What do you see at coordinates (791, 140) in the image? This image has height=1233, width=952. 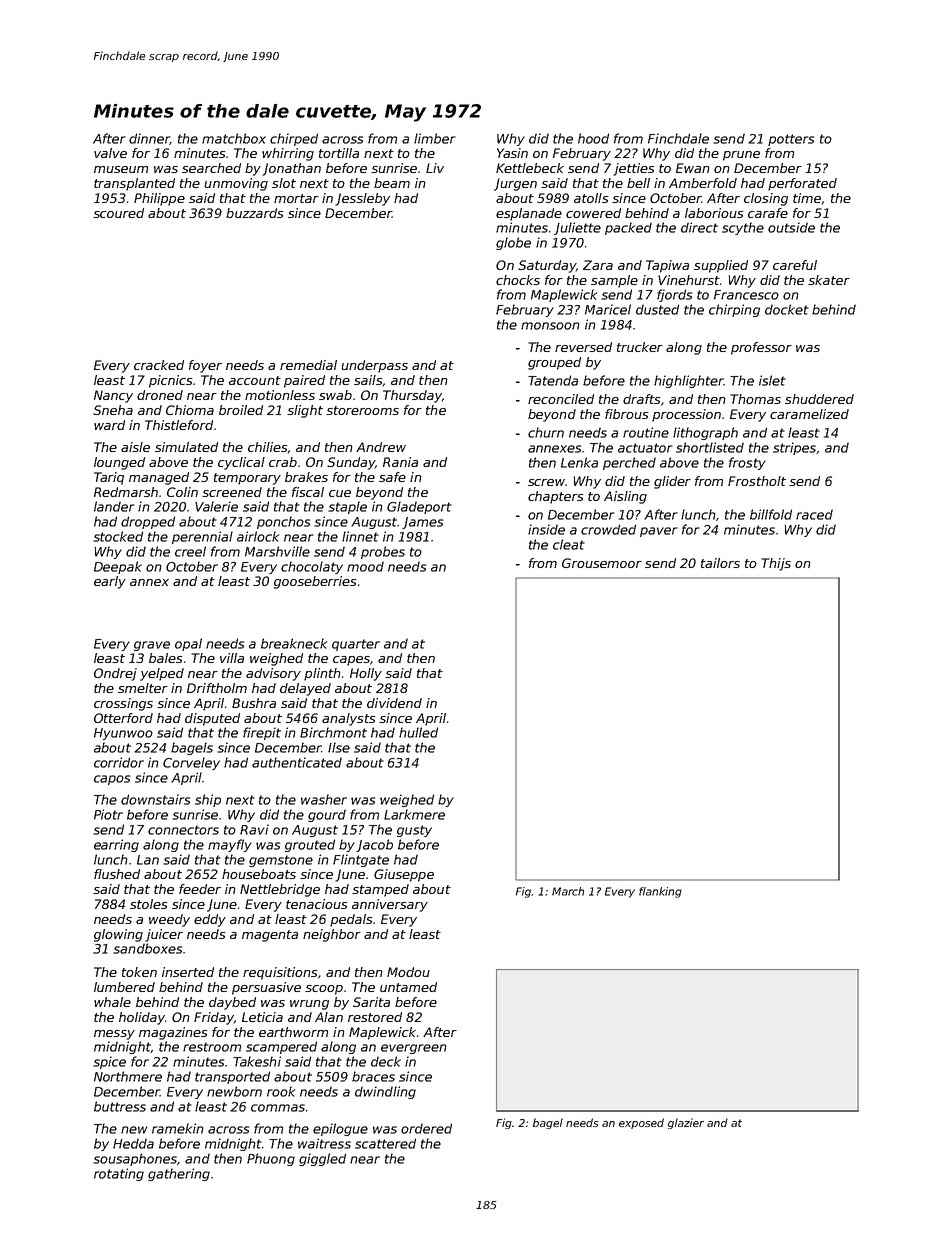 I see `potters` at bounding box center [791, 140].
